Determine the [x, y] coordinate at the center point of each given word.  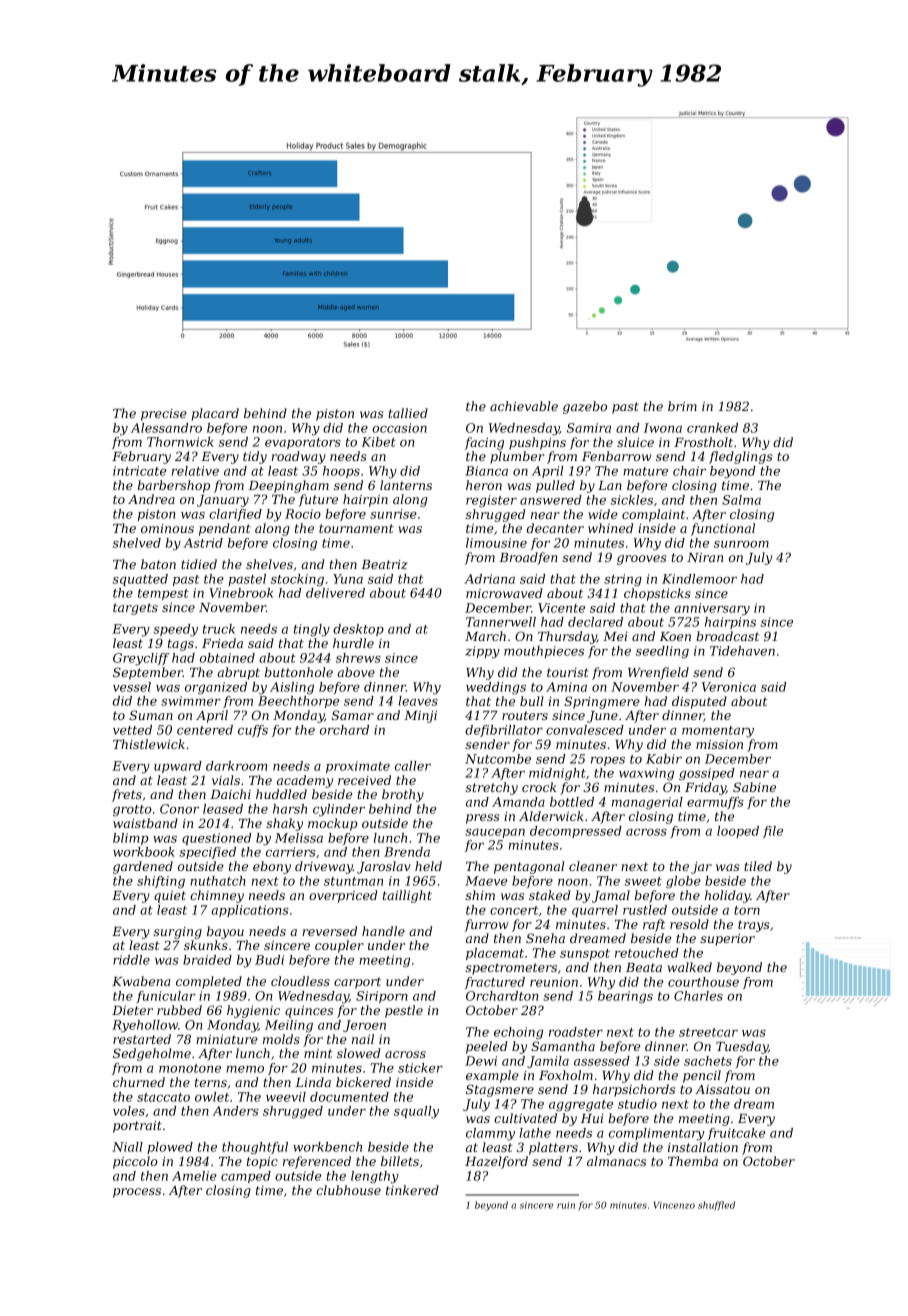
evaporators [303, 443]
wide [603, 514]
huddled [281, 794]
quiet [170, 897]
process [137, 1193]
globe [683, 882]
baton [158, 564]
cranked [712, 428]
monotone [190, 1068]
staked [549, 895]
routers [525, 715]
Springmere [602, 702]
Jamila [548, 1062]
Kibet [378, 442]
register [491, 501]
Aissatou [722, 1089]
